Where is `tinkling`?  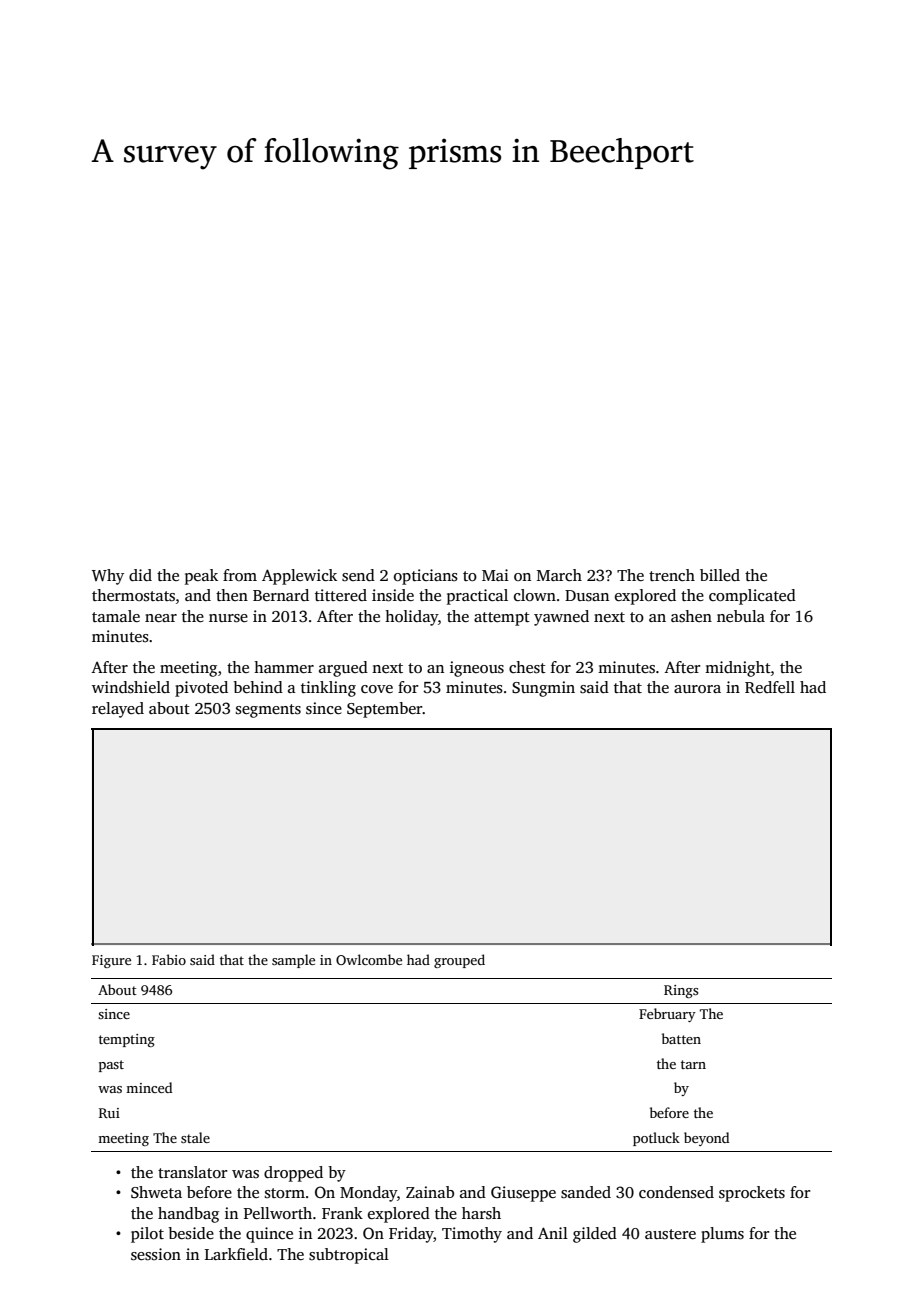 tinkling is located at coordinates (328, 689).
